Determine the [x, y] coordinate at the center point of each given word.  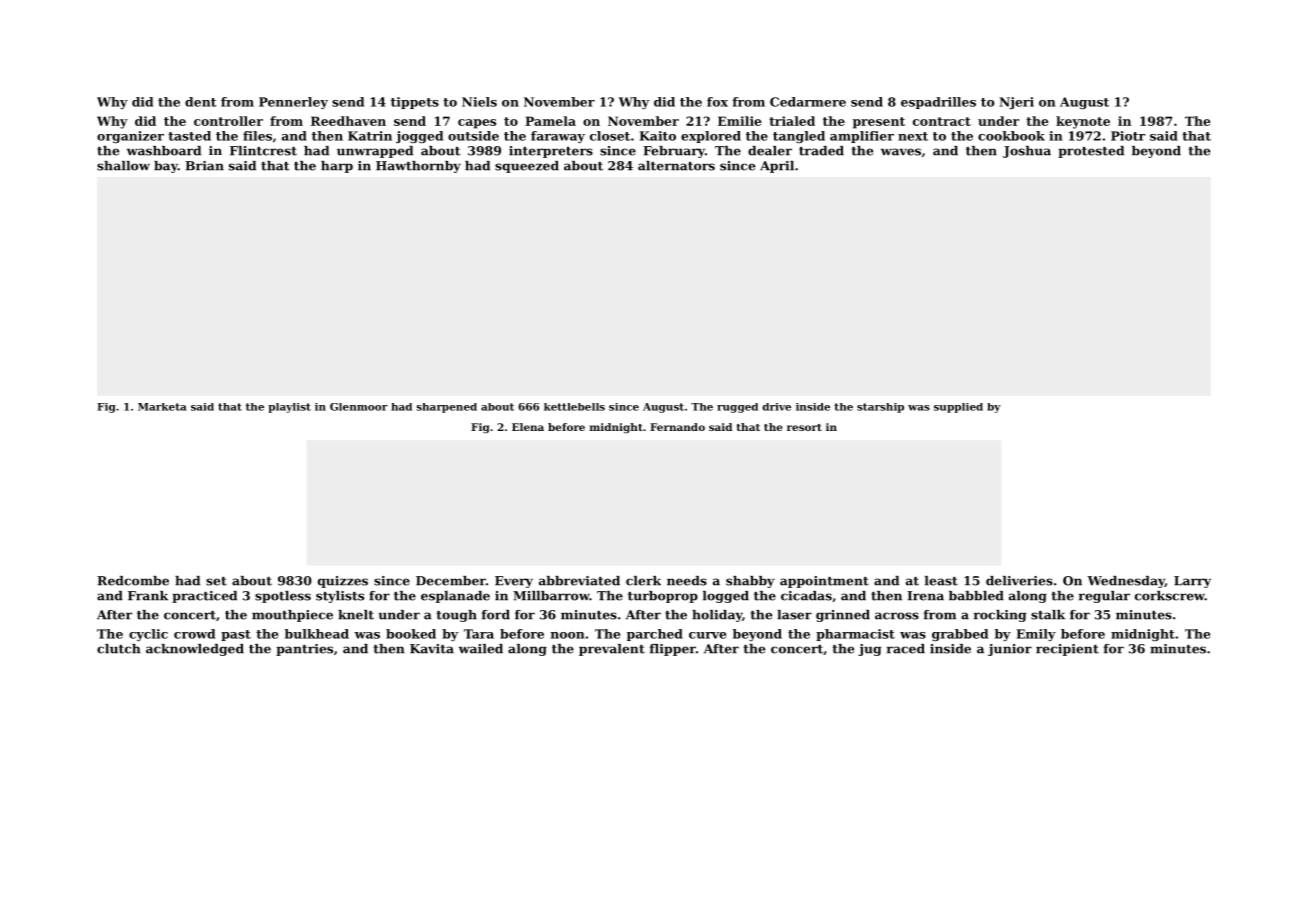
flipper [673, 650]
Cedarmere [808, 102]
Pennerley [293, 103]
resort [804, 427]
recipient [1067, 650]
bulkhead [317, 634]
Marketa [162, 407]
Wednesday [1126, 582]
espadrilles [938, 103]
